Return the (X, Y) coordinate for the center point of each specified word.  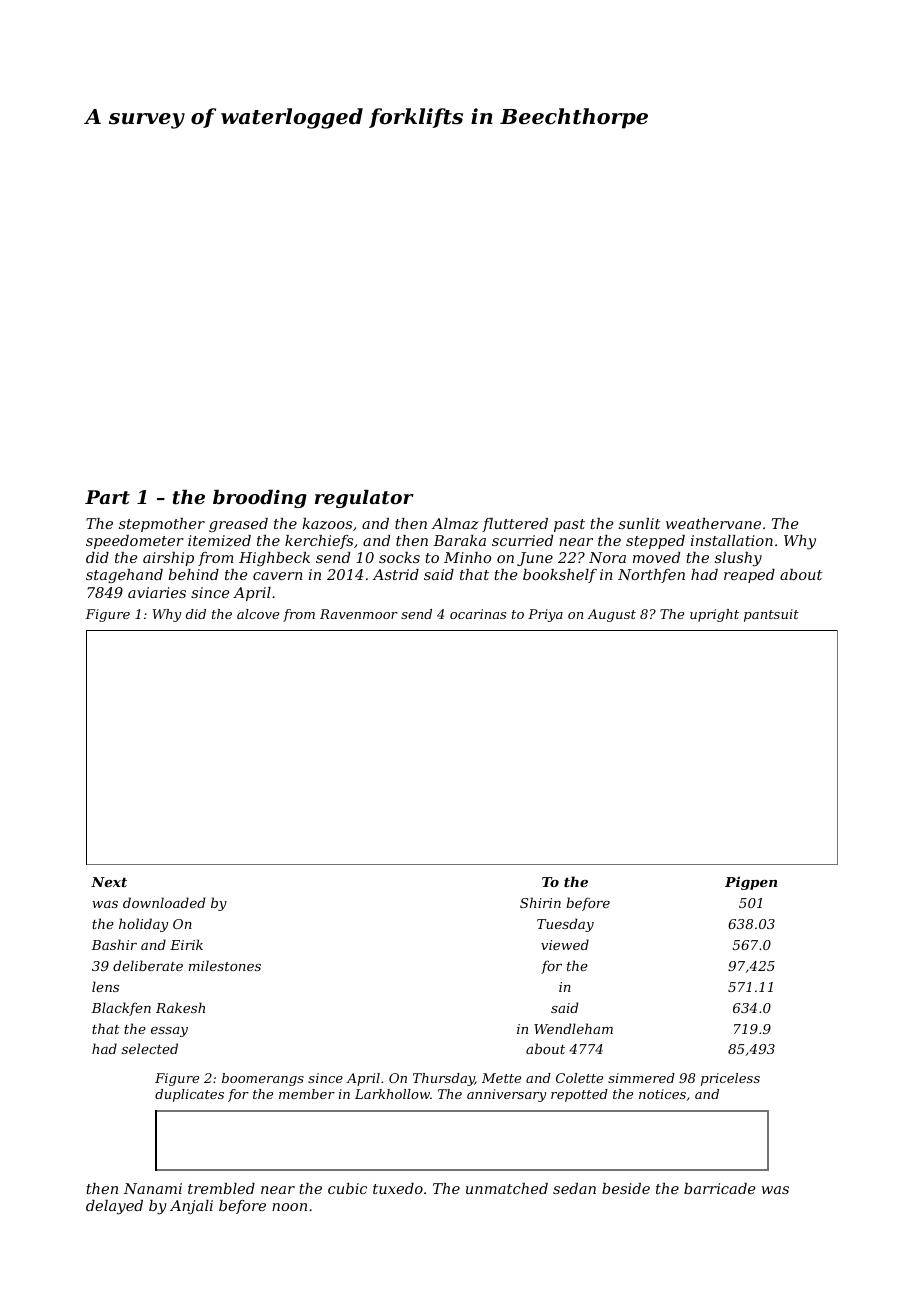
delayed (114, 1207)
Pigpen (751, 883)
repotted (579, 1095)
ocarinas (478, 614)
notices (662, 1094)
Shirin (540, 902)
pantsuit (771, 615)
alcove (258, 614)
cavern (278, 576)
